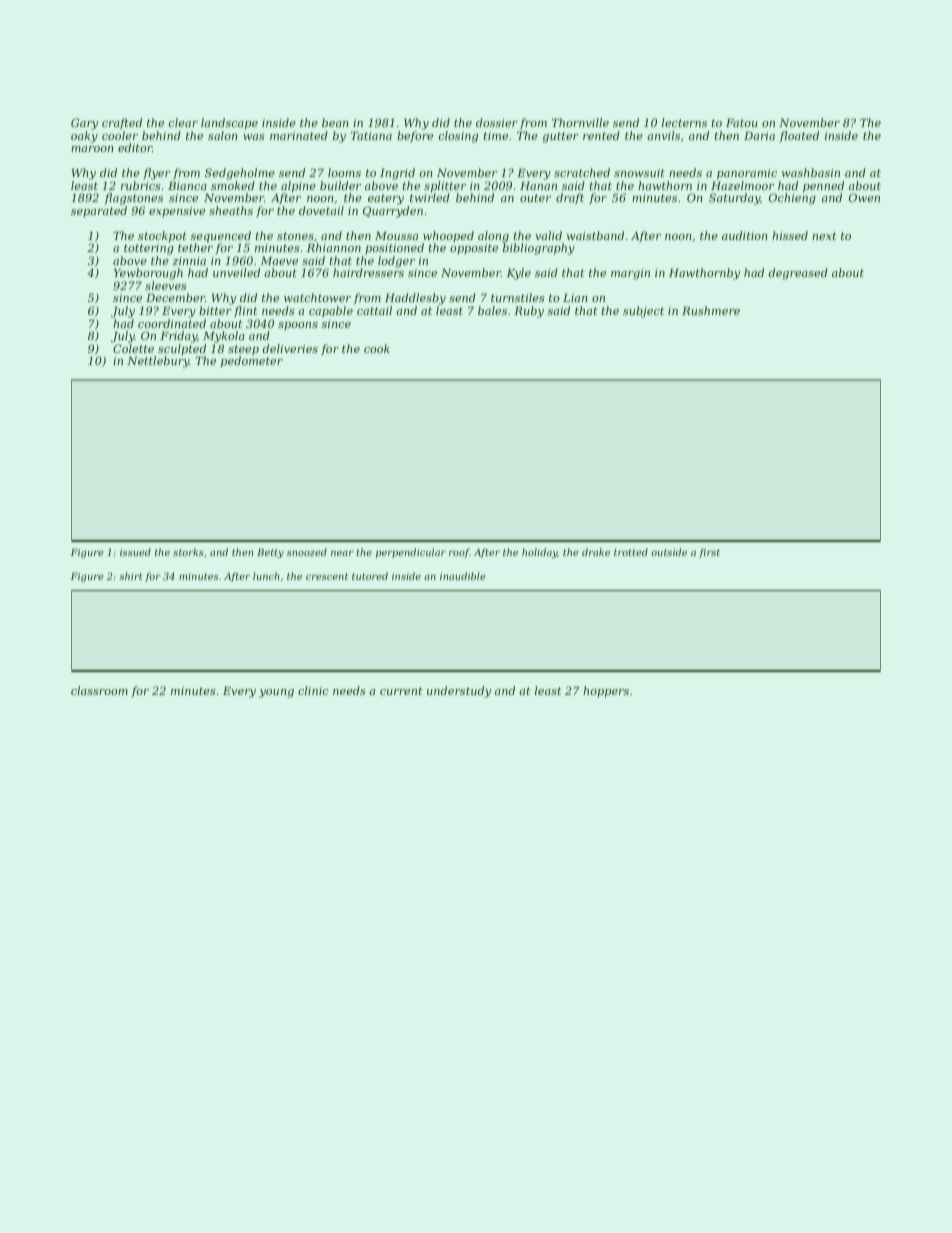  I want to click on Rushmere, so click(711, 310).
